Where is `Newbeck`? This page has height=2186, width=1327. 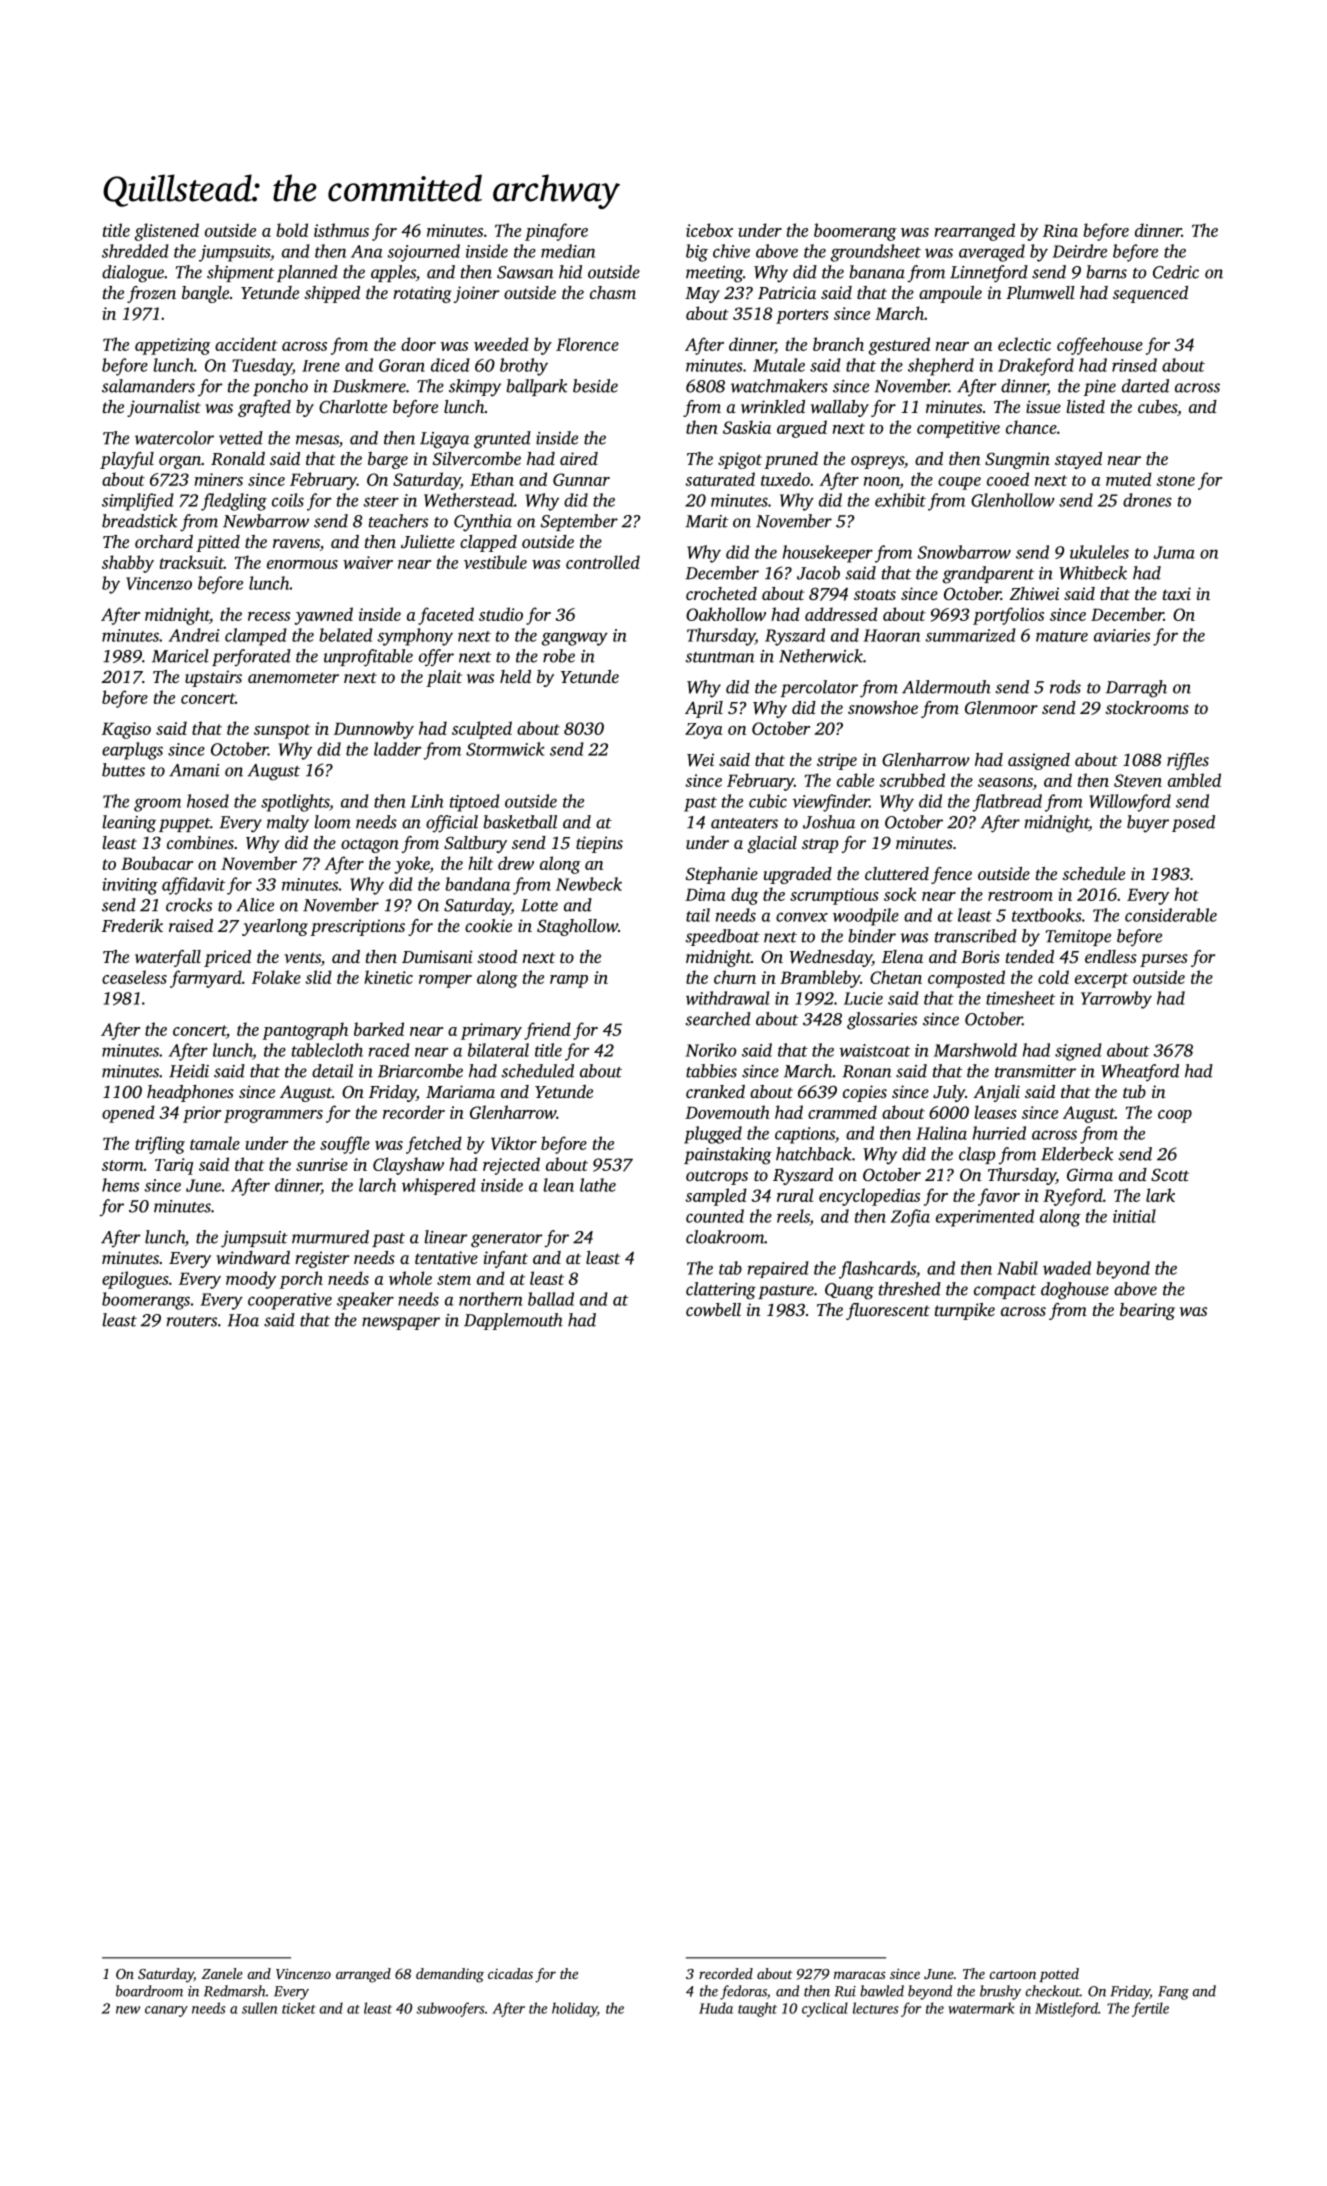
Newbeck is located at coordinates (589, 884).
